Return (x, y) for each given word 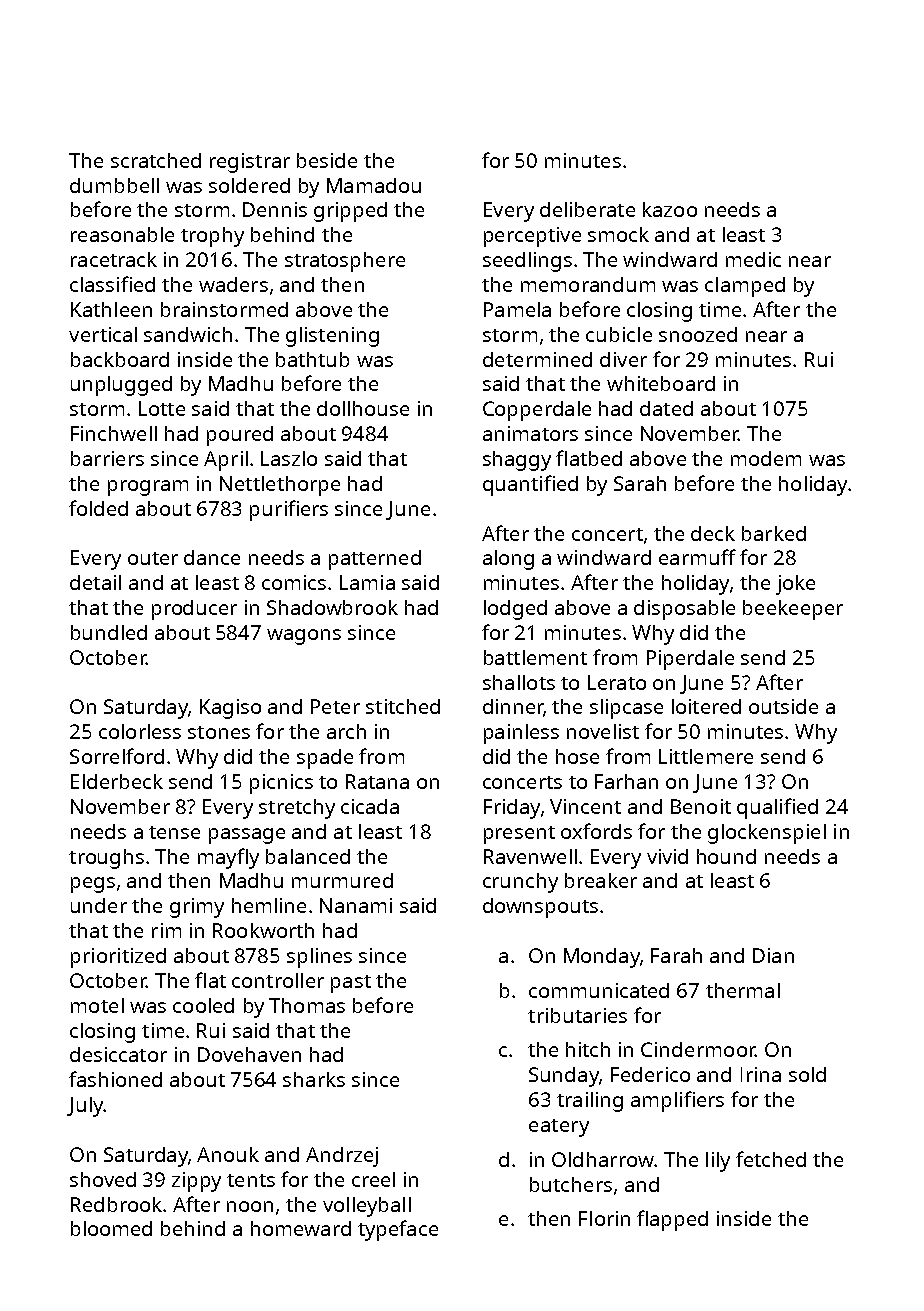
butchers (571, 1184)
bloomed (111, 1228)
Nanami (356, 905)
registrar (250, 163)
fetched (771, 1159)
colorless (140, 731)
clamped (745, 287)
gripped (350, 212)
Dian (773, 955)
